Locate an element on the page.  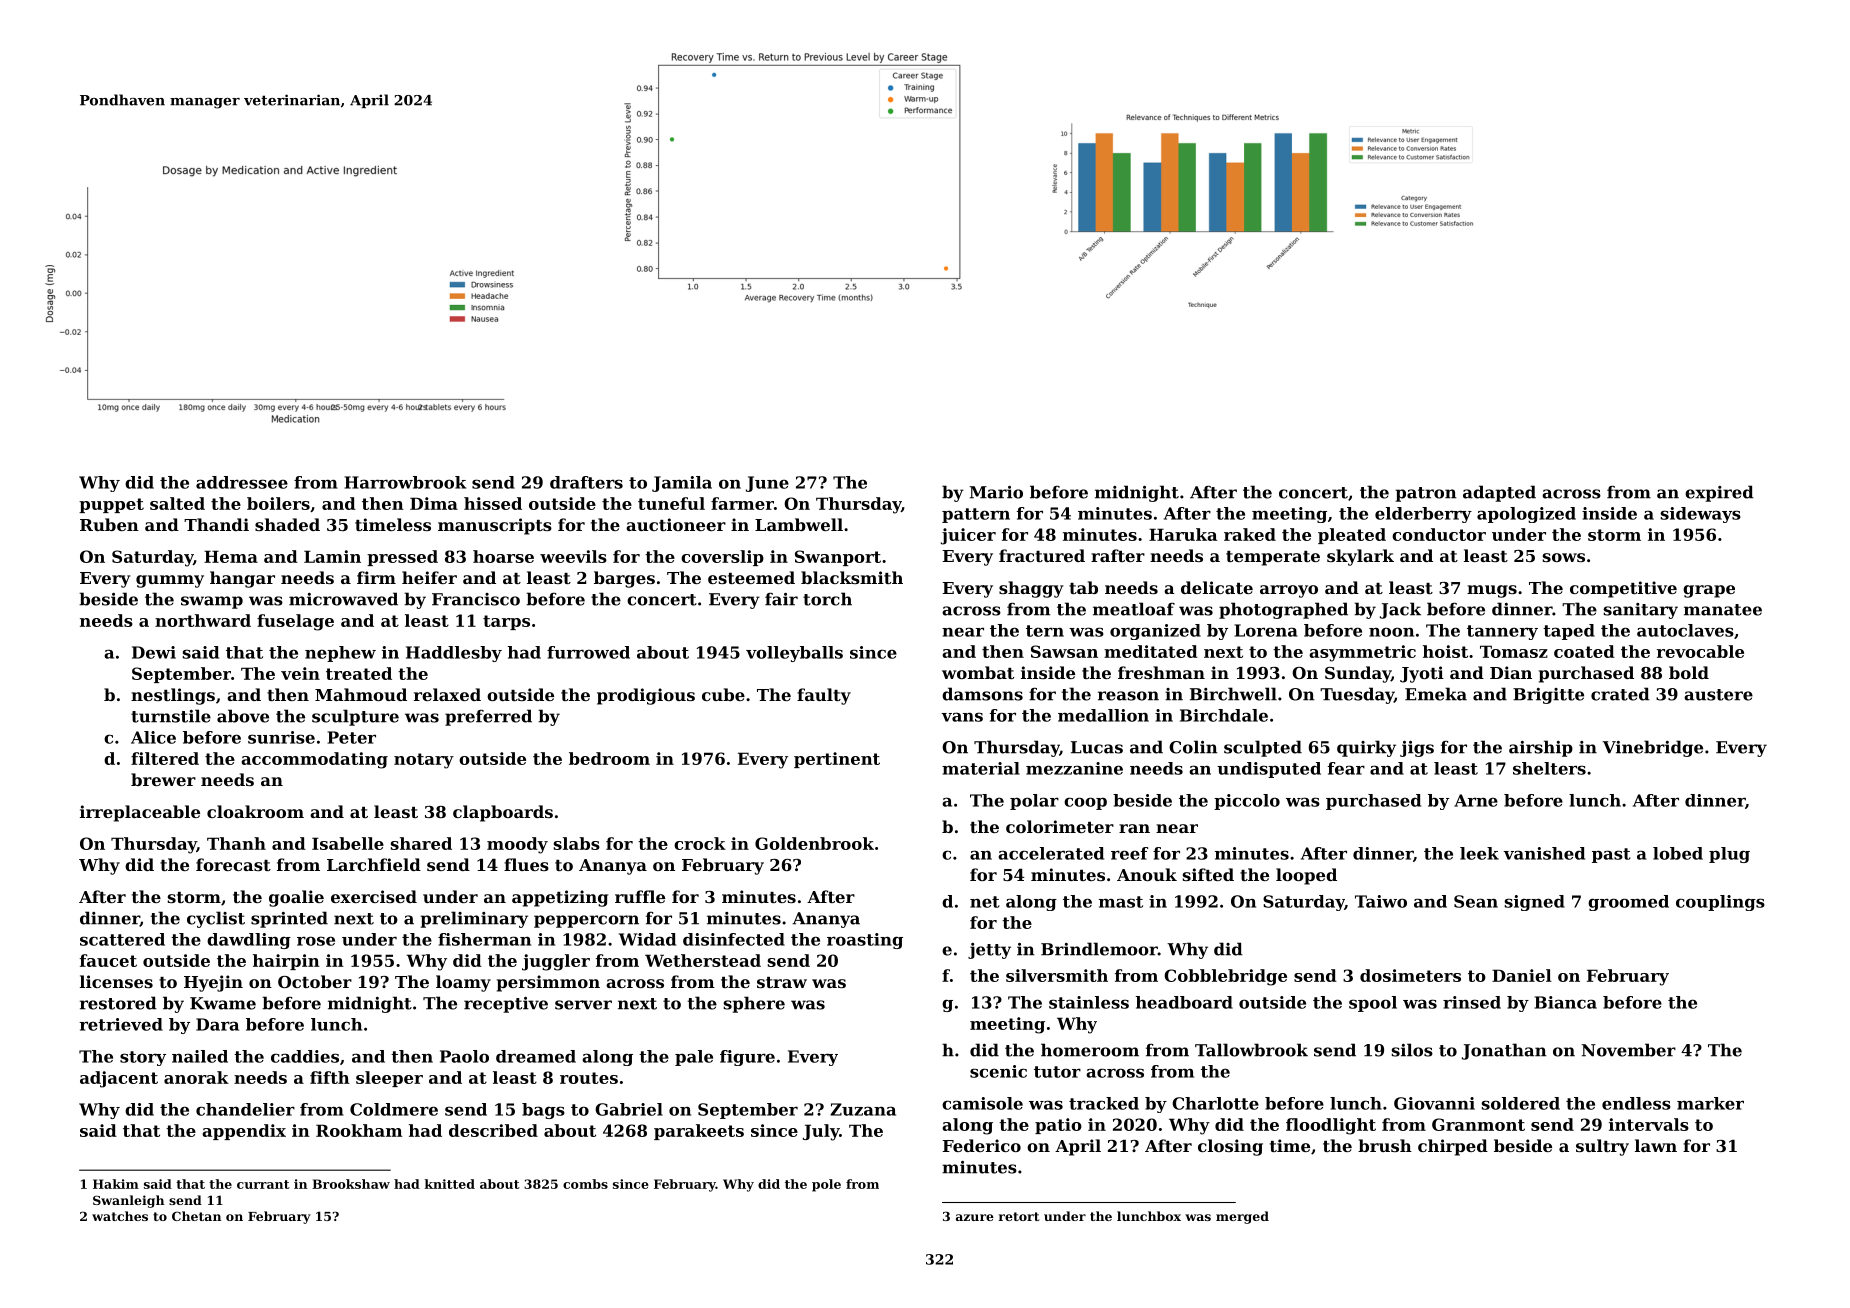
Jonathan is located at coordinates (1504, 1051).
